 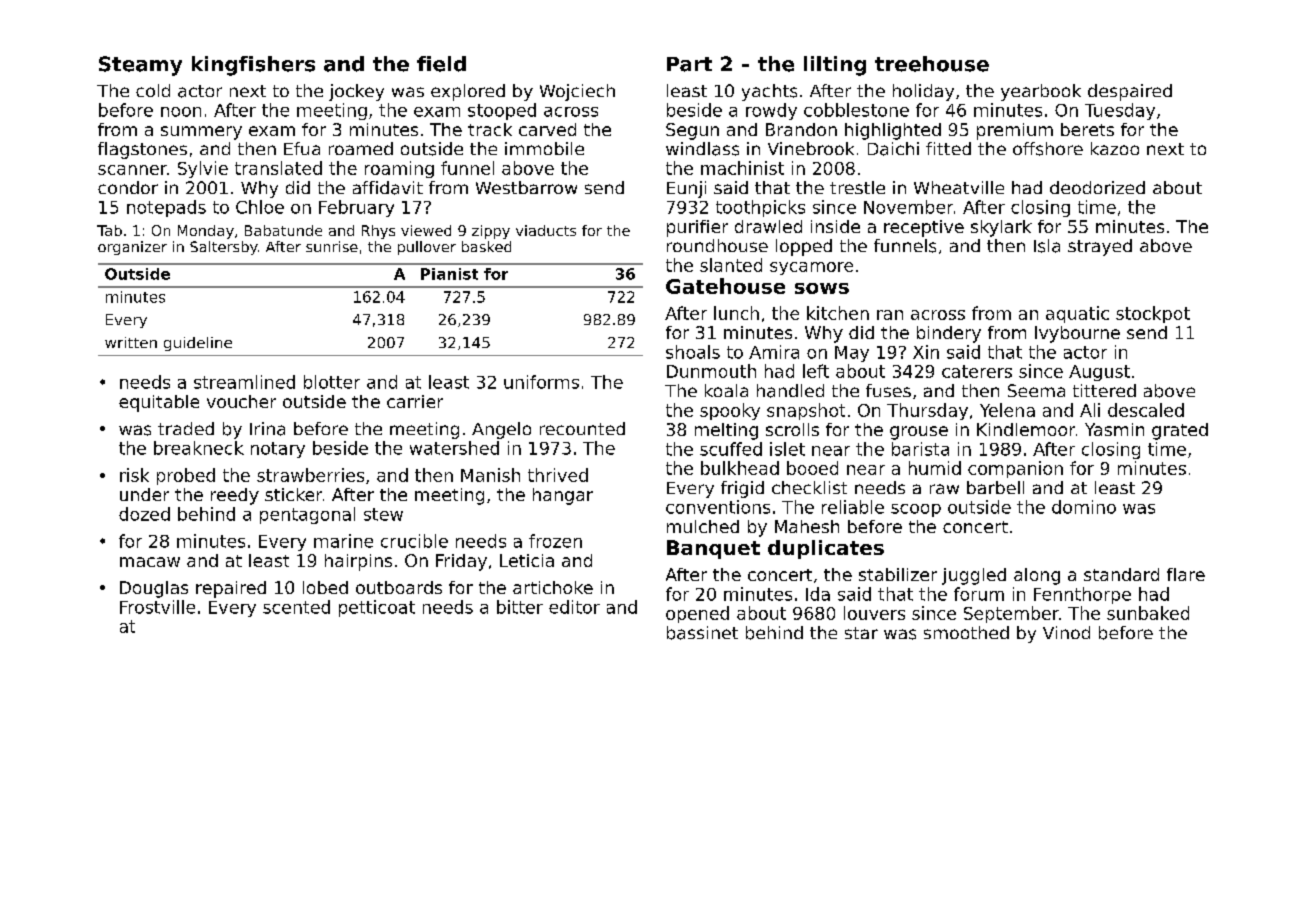 I want to click on affidavit, so click(x=388, y=188).
